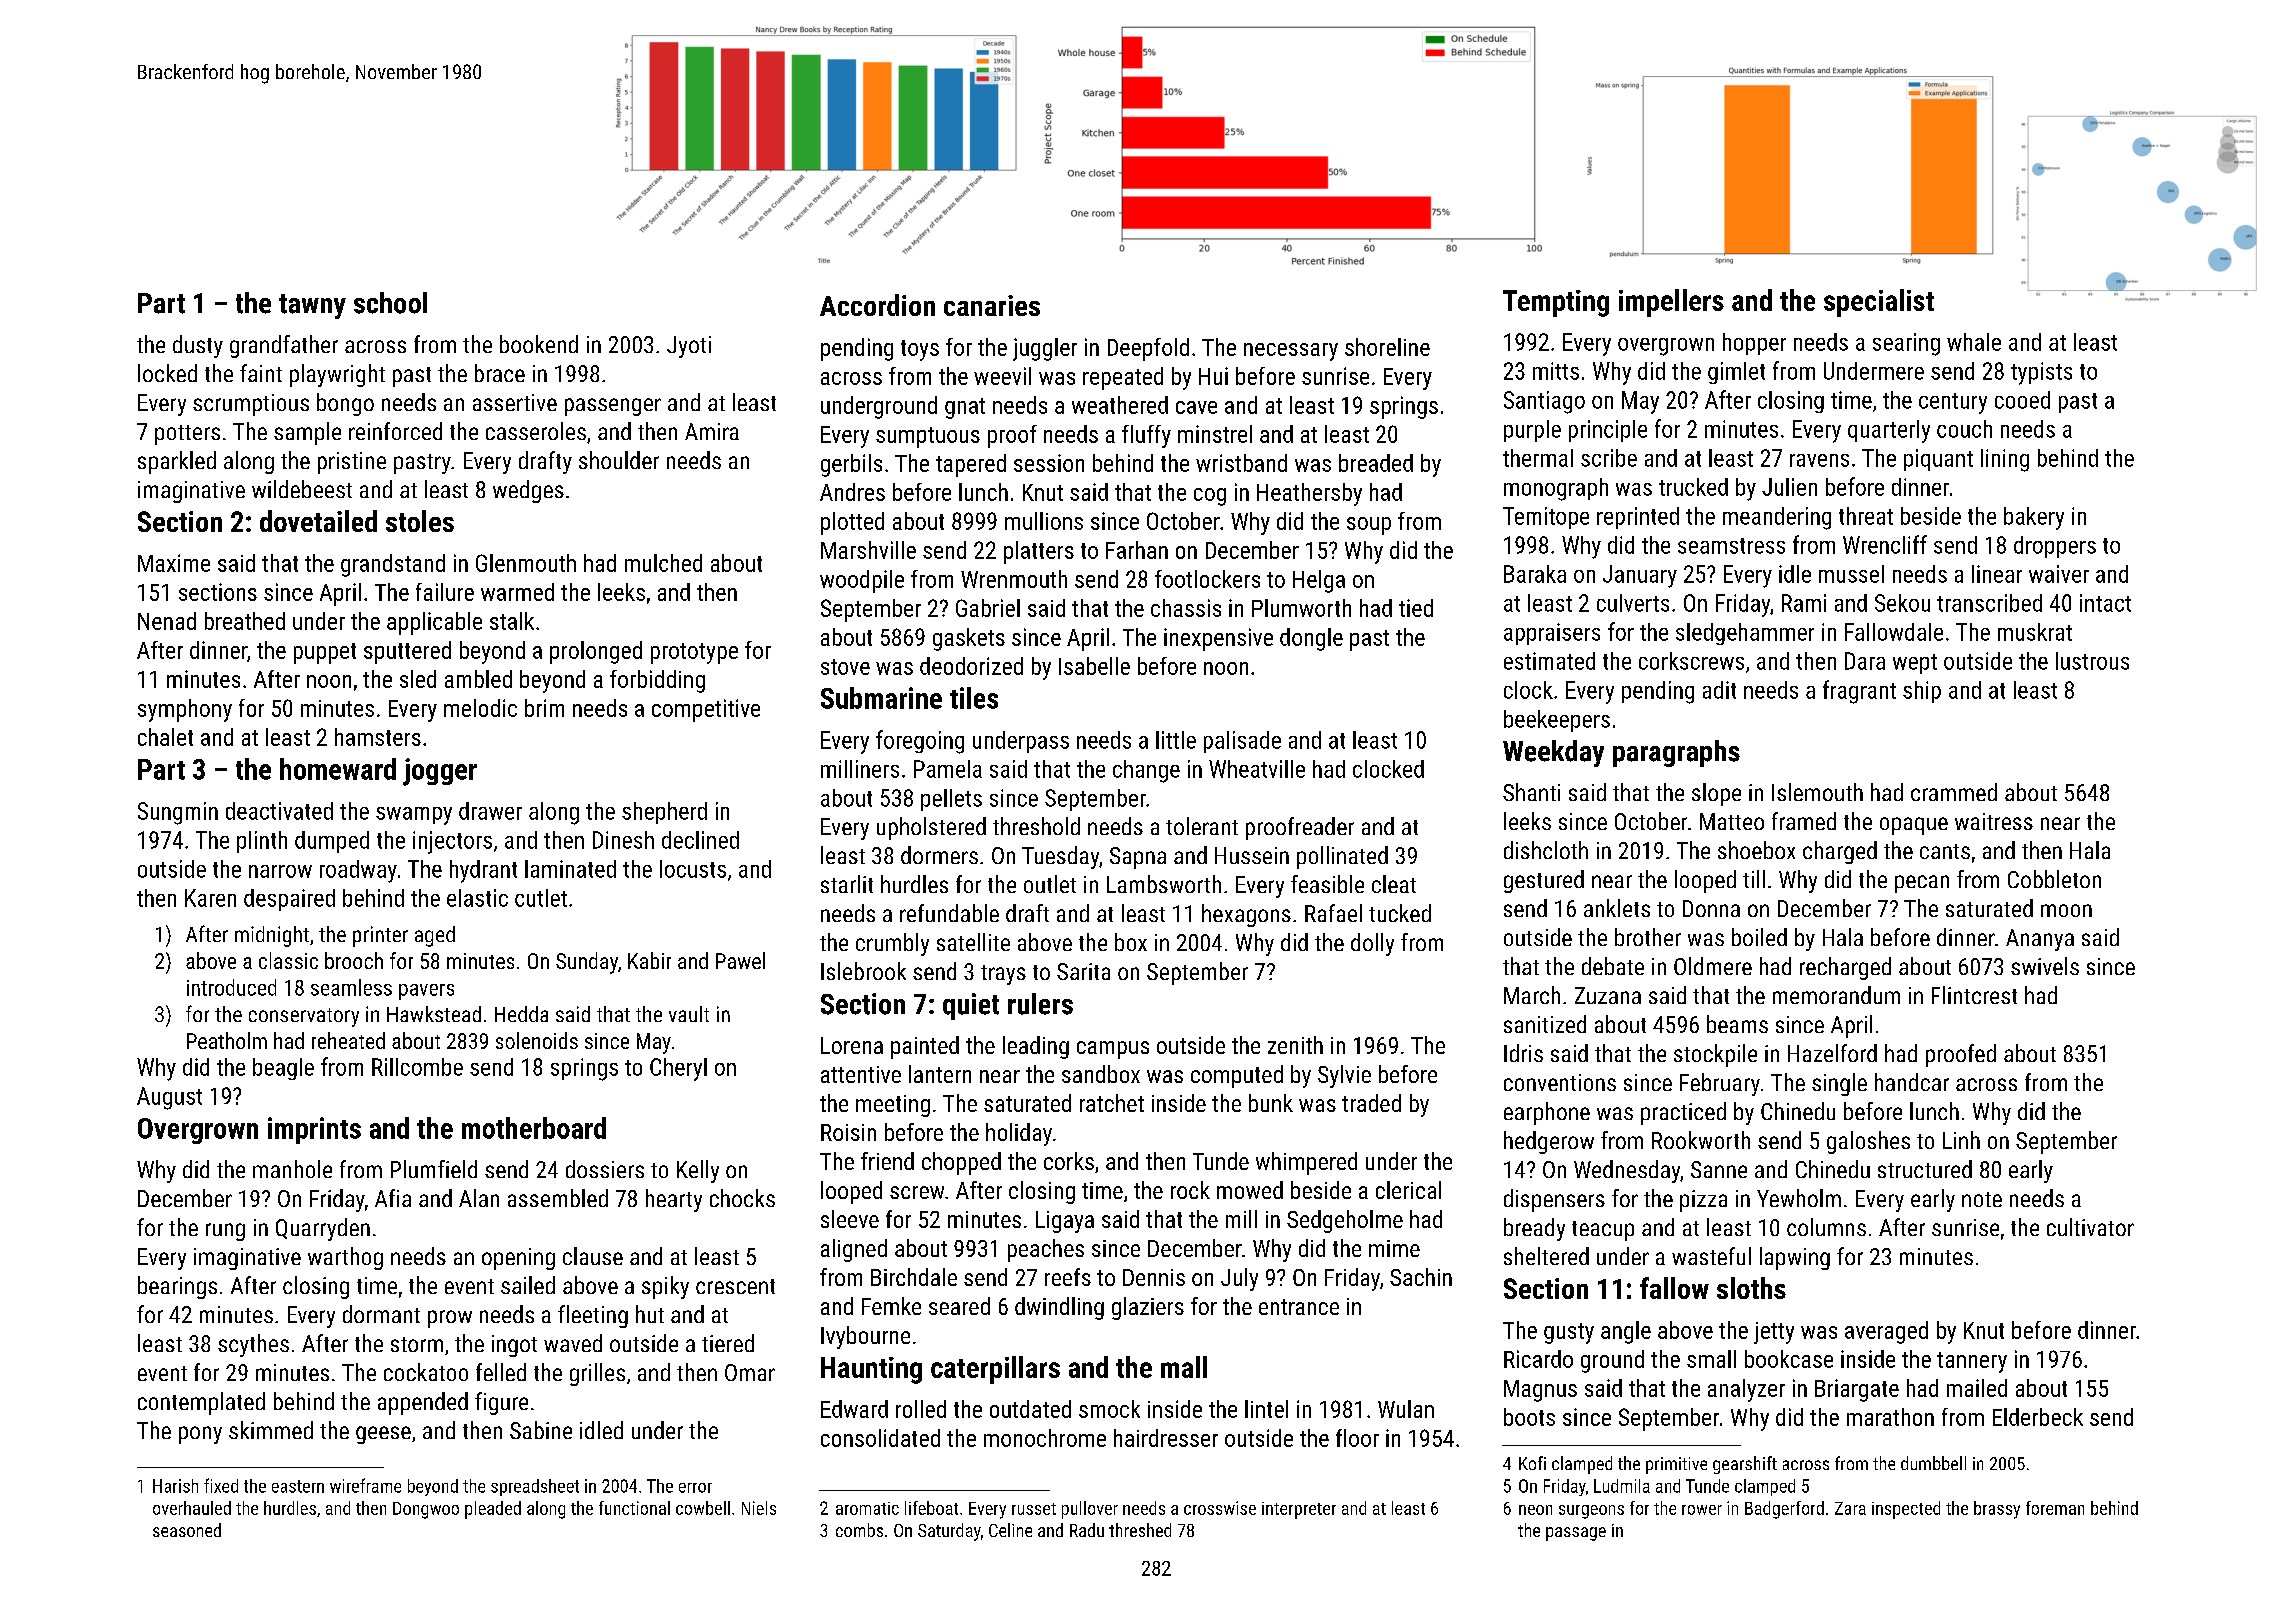 The image size is (2282, 1614). I want to click on manhole, so click(292, 1169).
